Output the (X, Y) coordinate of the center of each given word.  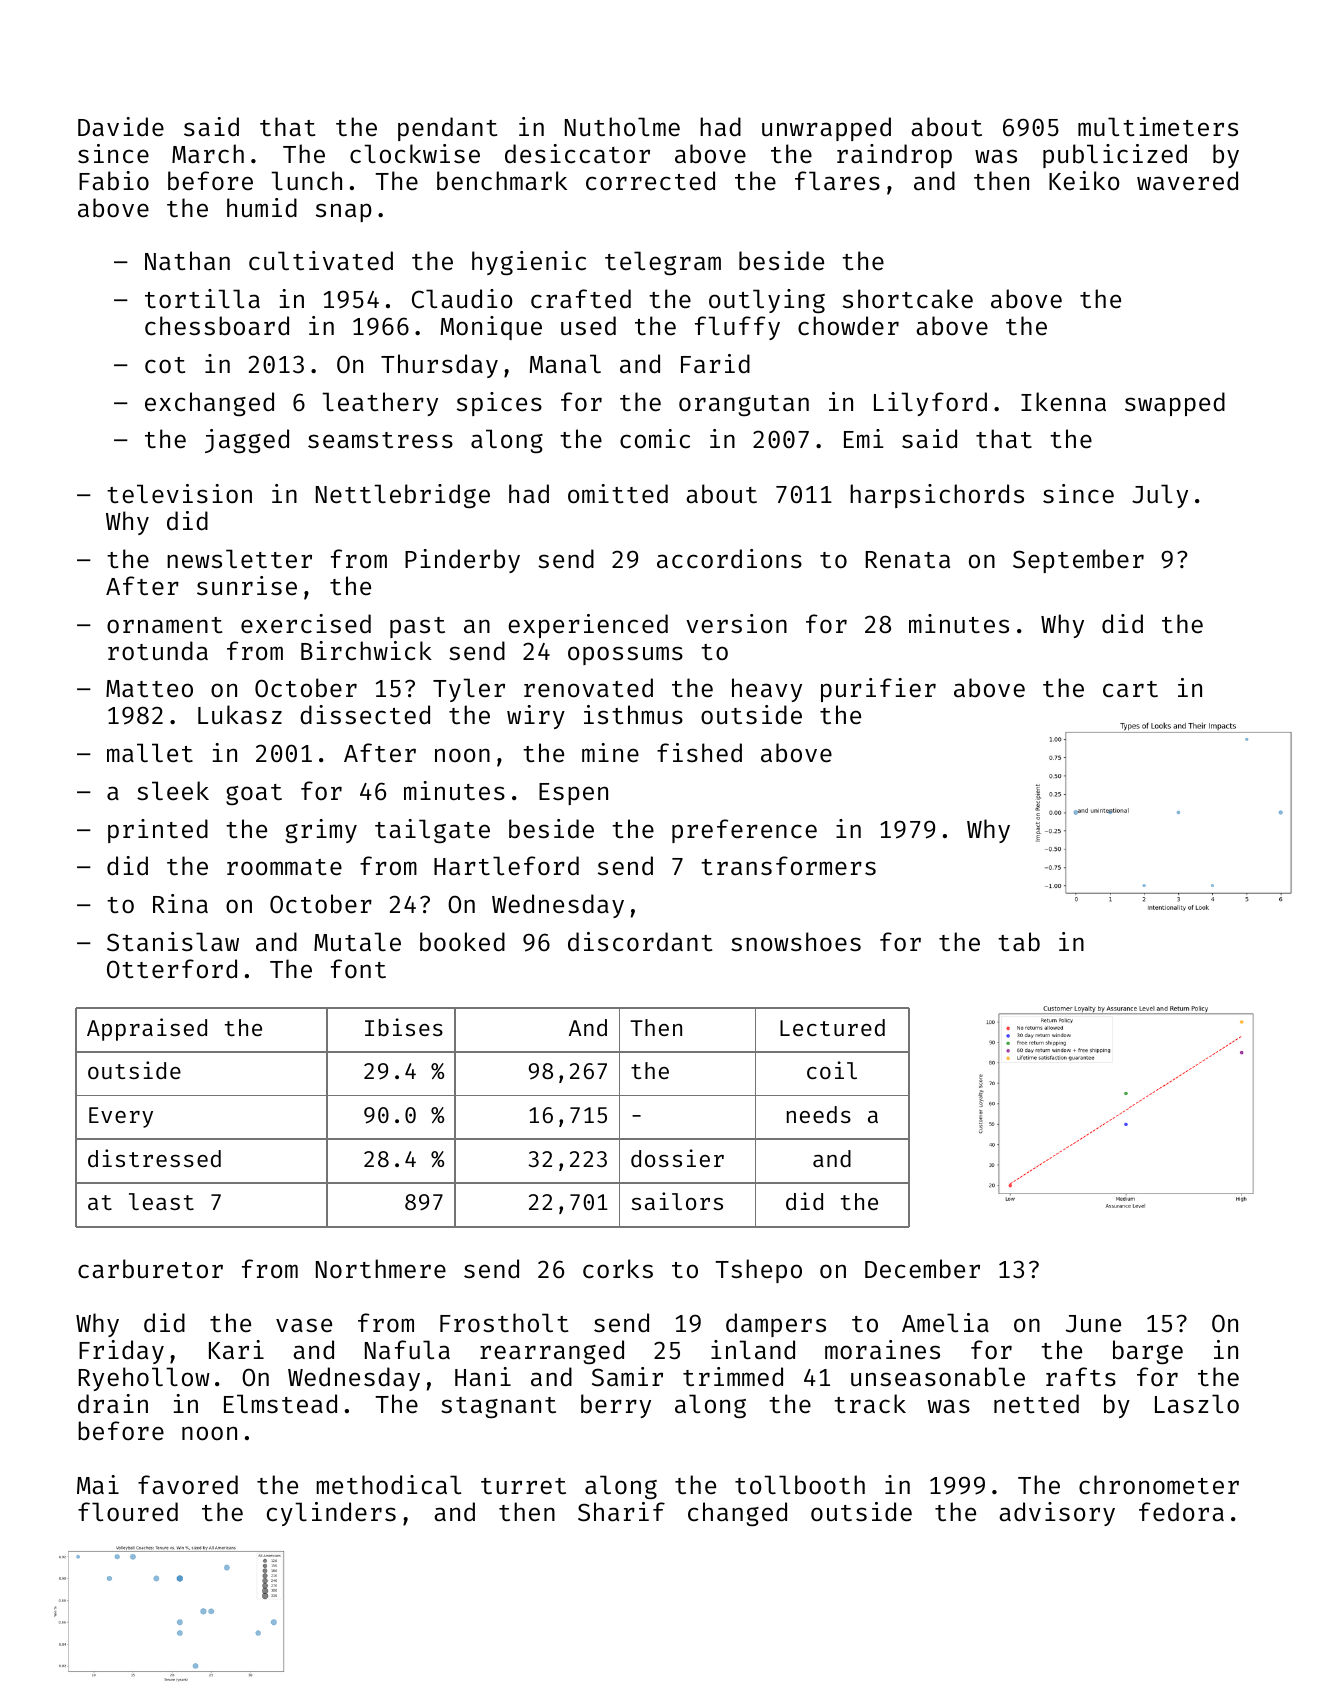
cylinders (331, 1514)
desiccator (577, 154)
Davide (121, 127)
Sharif (621, 1512)
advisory (1057, 1514)
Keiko (1084, 181)
